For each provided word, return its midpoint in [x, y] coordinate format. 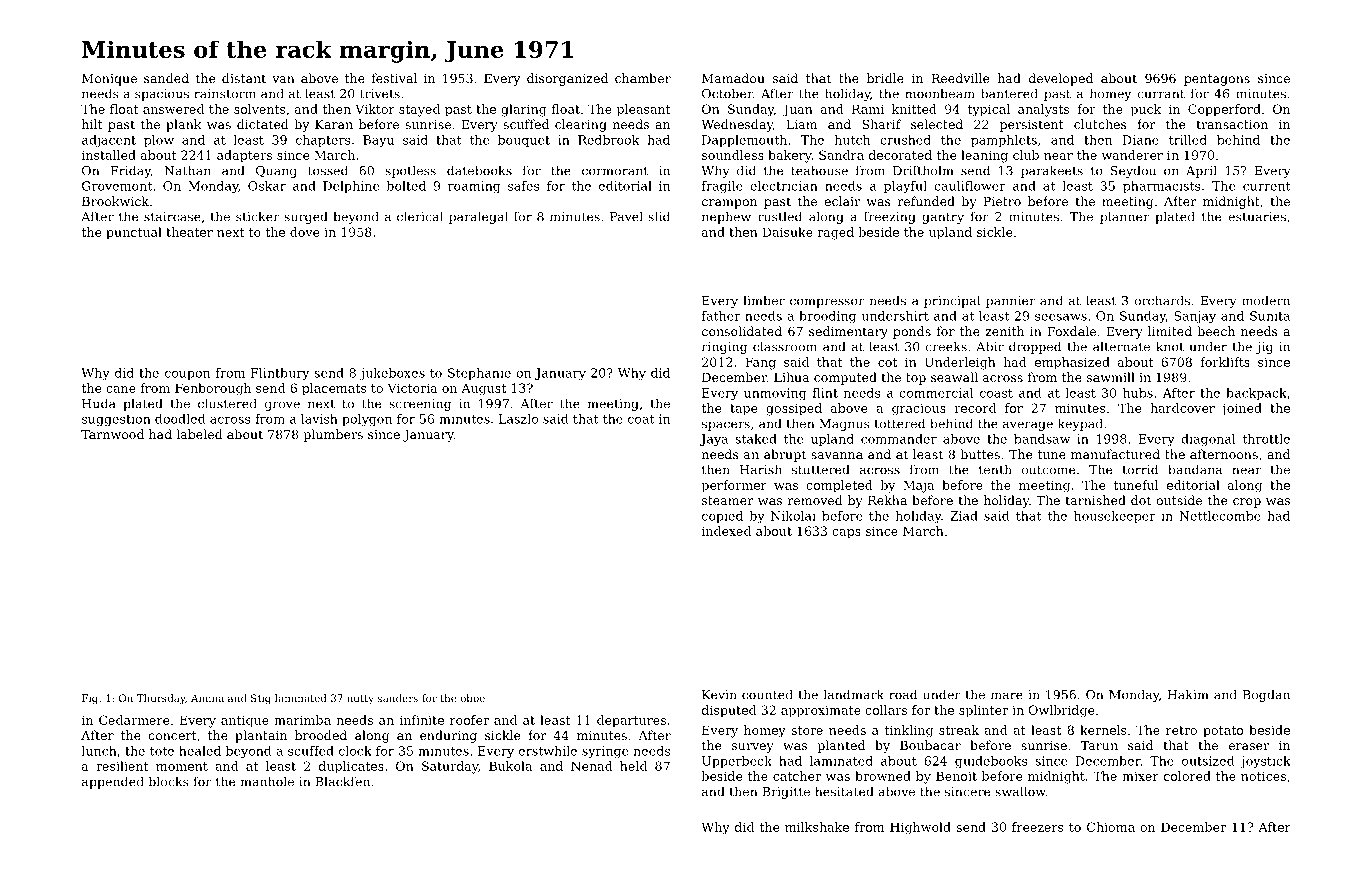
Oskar [267, 186]
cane [121, 389]
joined [1241, 409]
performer [734, 486]
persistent [1031, 126]
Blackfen [342, 781]
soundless [733, 155]
